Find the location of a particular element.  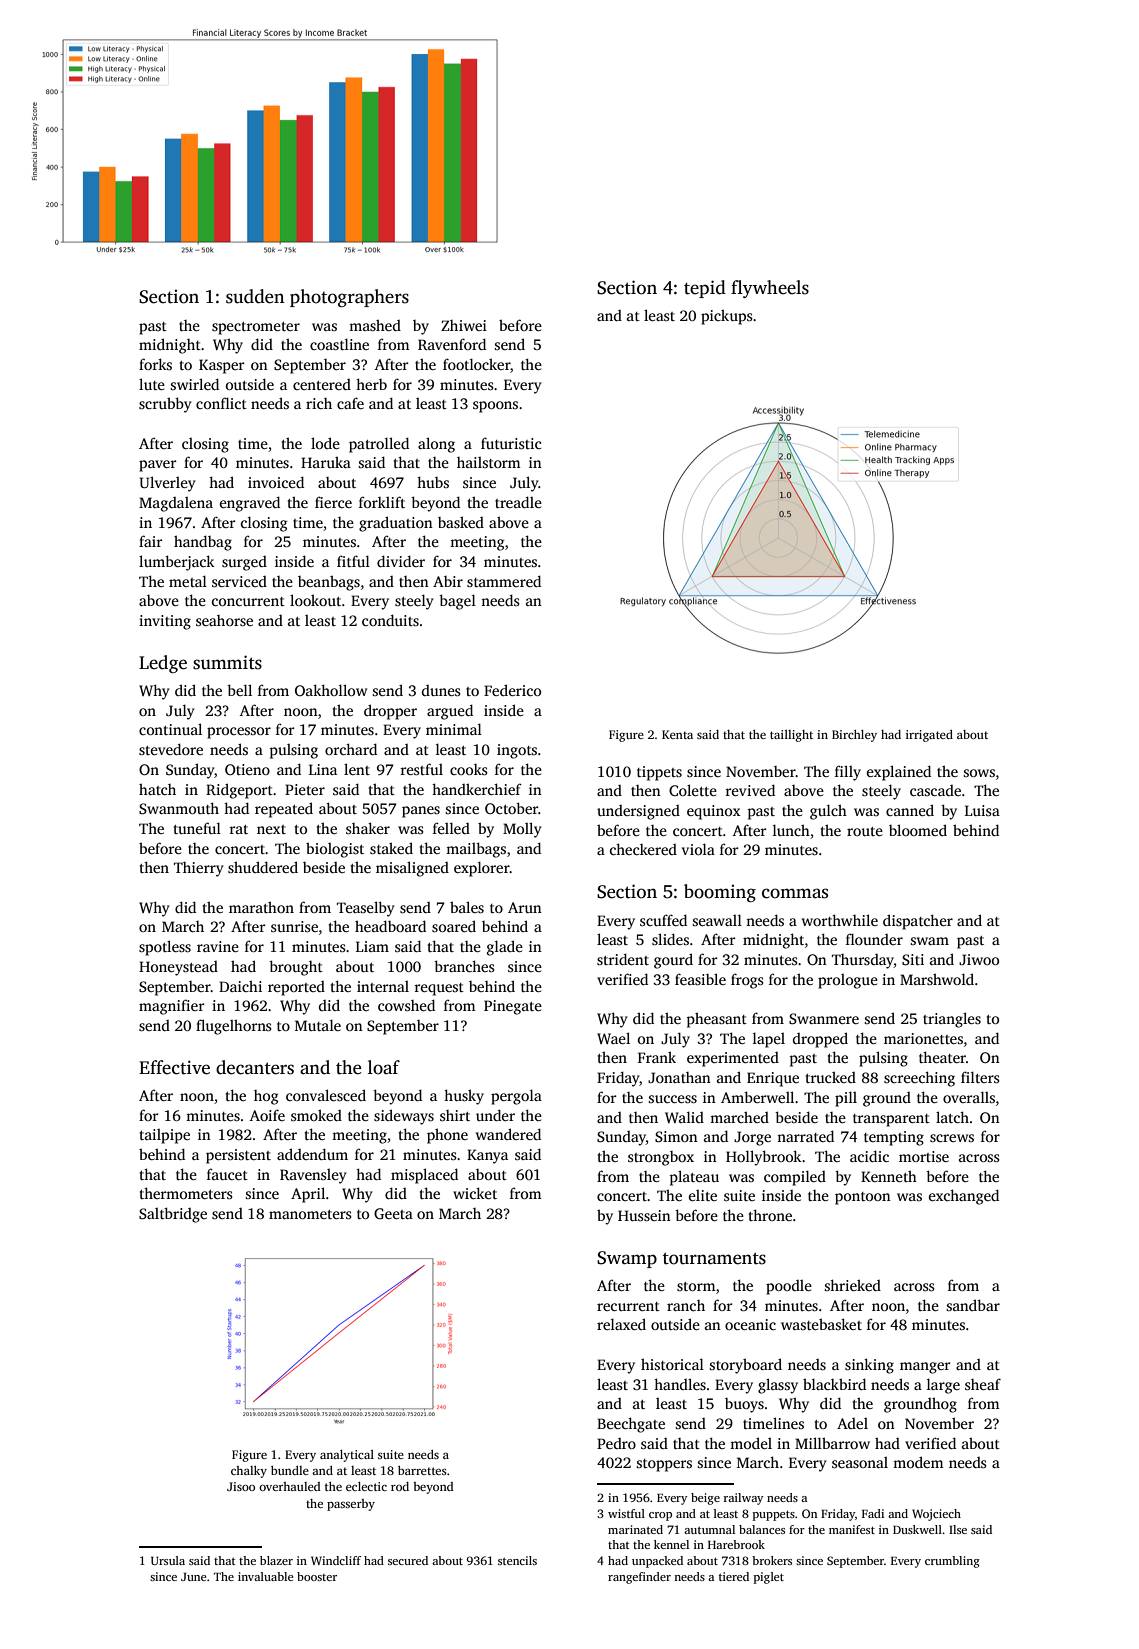

rich is located at coordinates (319, 403).
